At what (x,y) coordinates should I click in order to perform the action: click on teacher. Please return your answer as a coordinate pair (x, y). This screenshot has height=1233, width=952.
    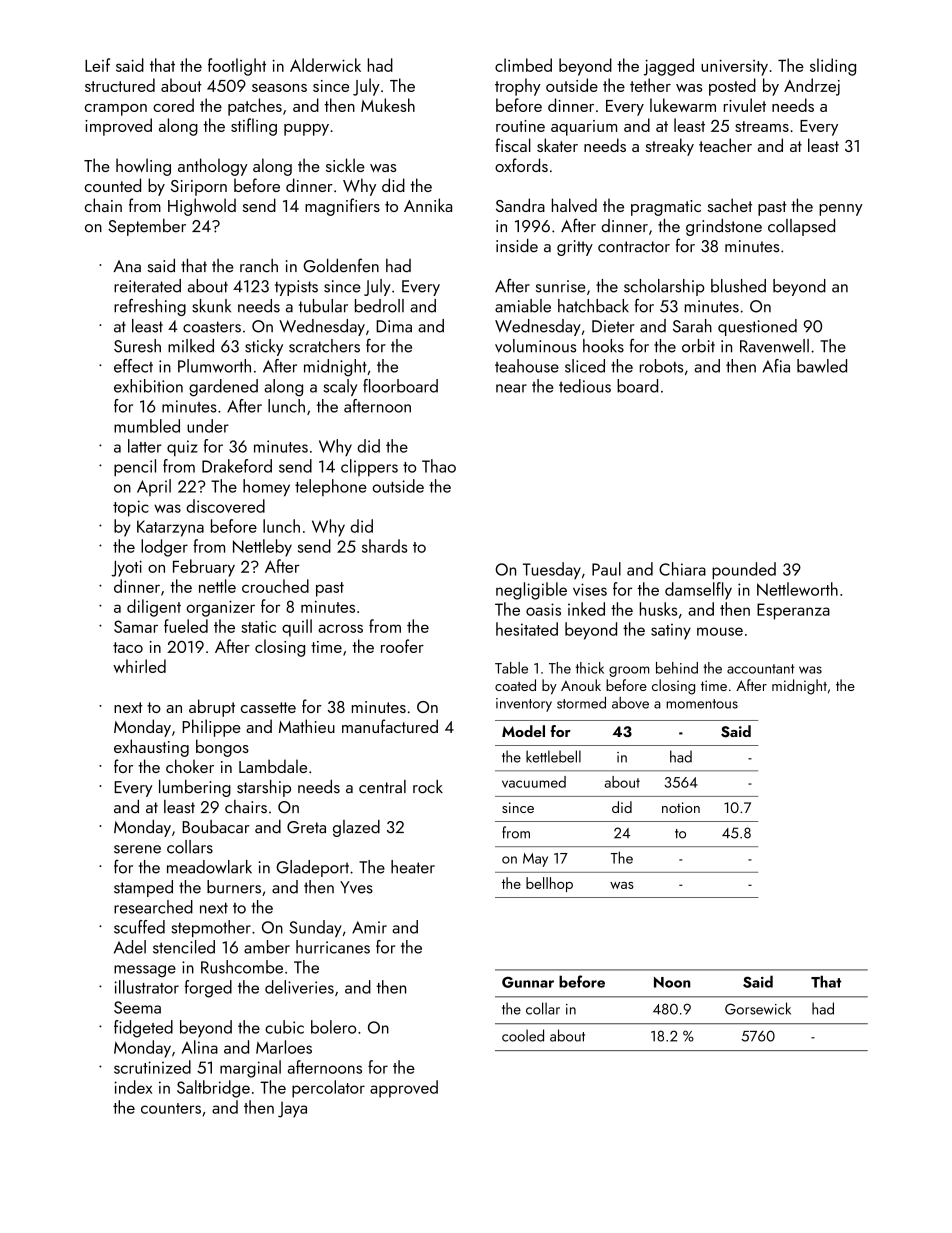
    Looking at the image, I should click on (725, 145).
